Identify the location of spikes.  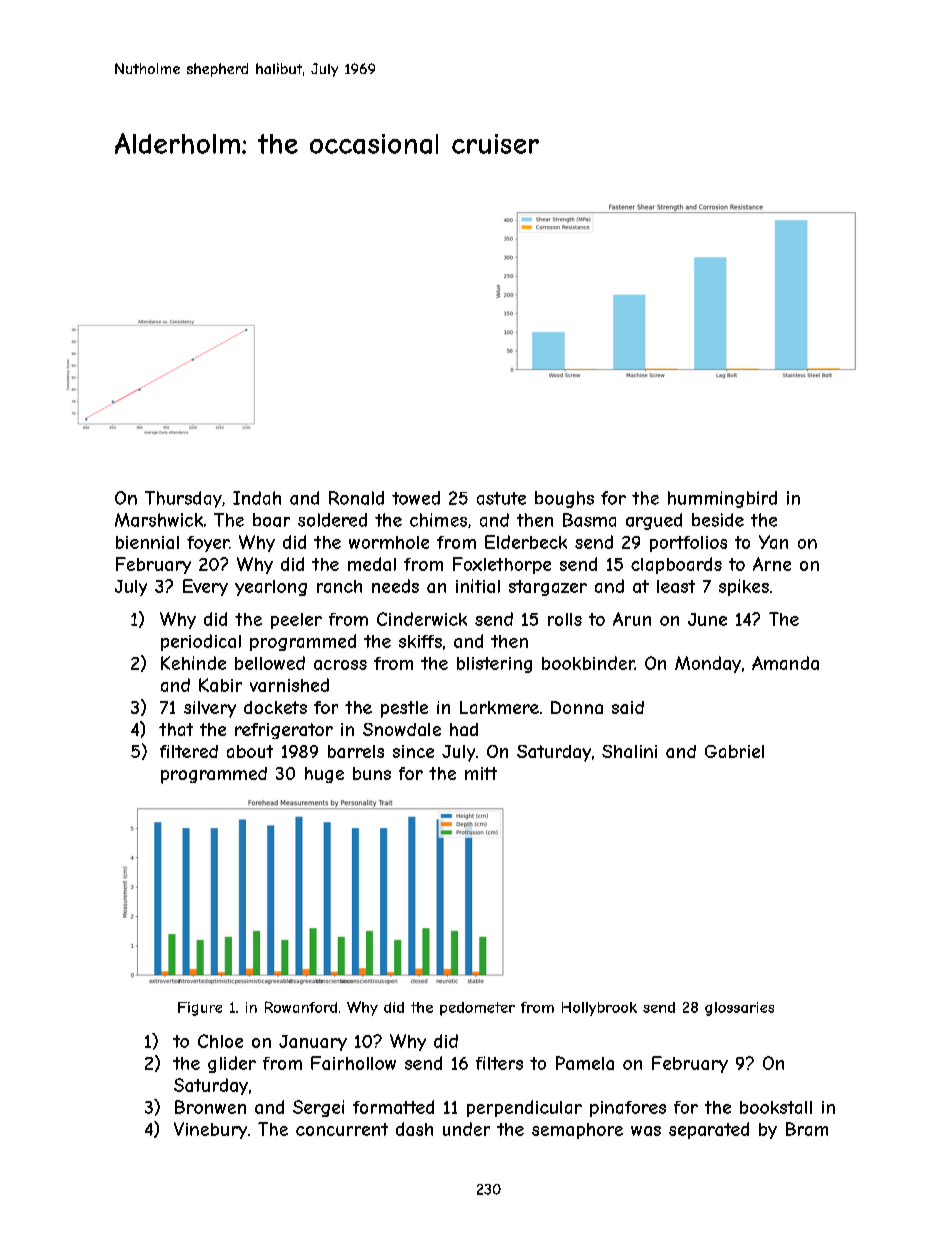
(744, 587).
